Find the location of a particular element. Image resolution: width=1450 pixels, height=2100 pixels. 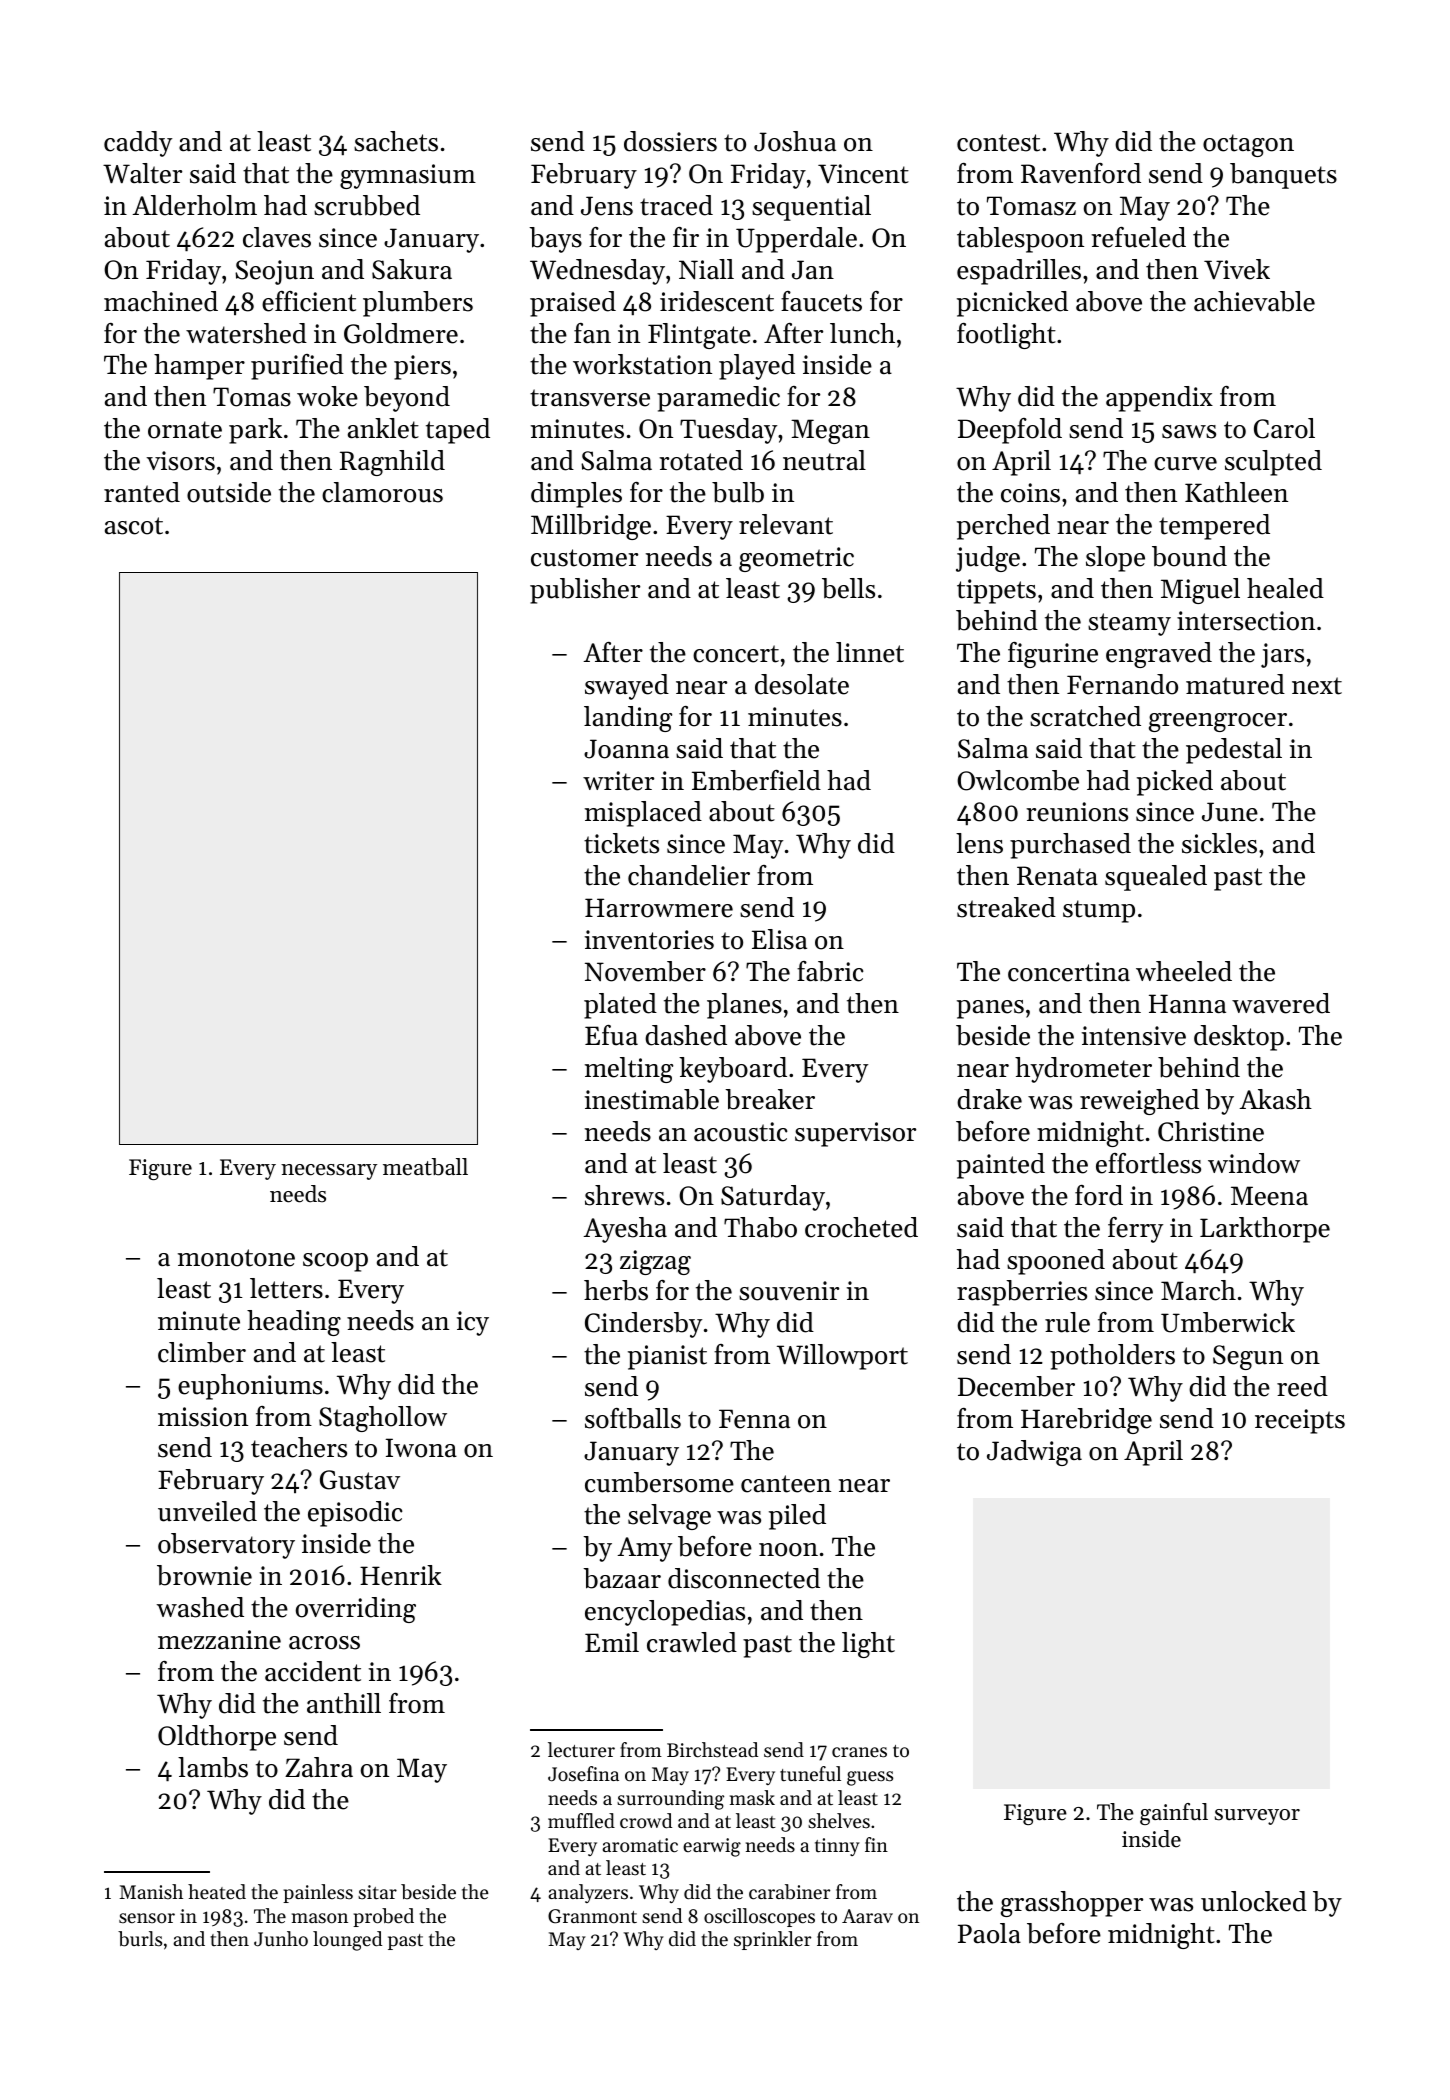

fan is located at coordinates (592, 333).
